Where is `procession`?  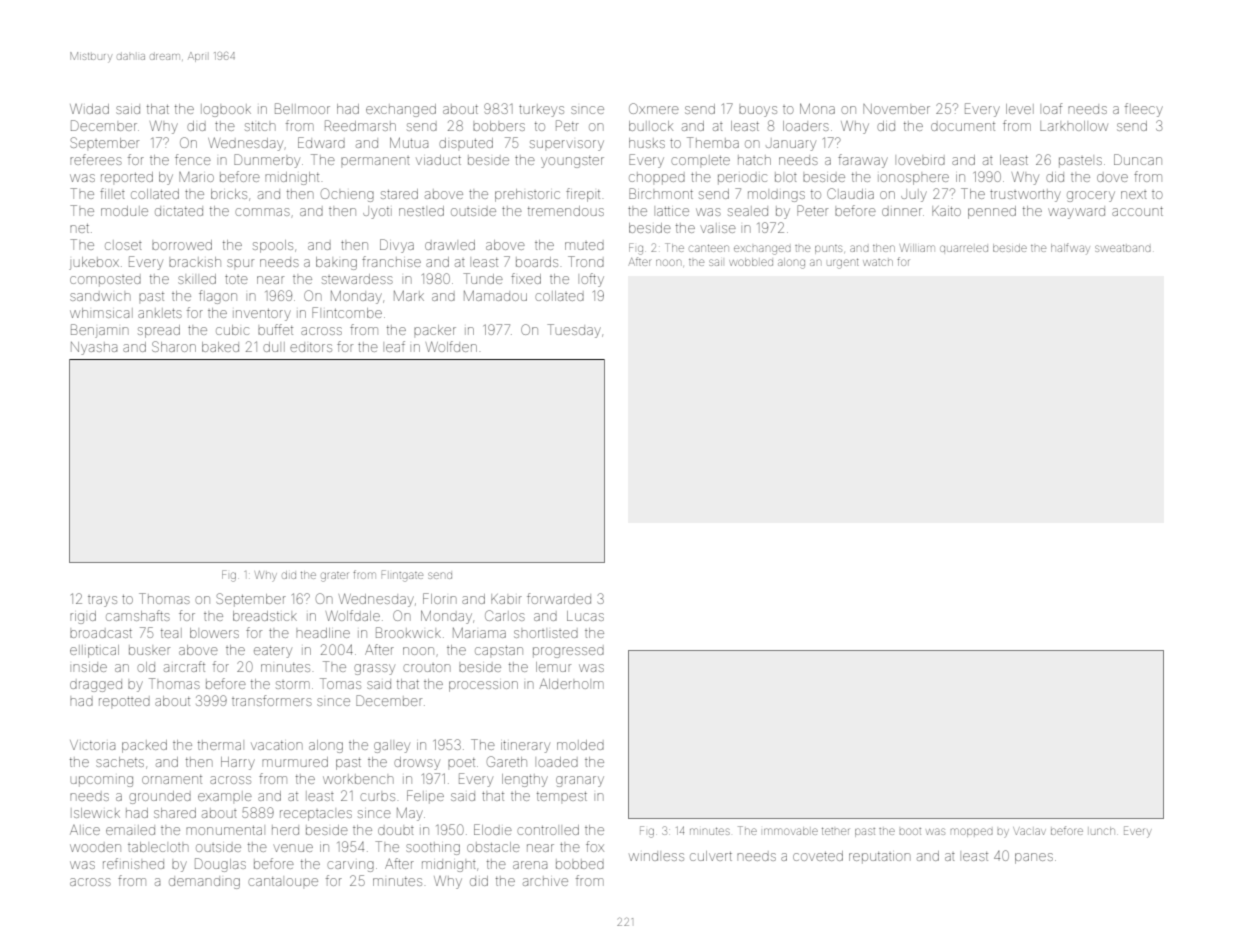
procession is located at coordinates (483, 686).
